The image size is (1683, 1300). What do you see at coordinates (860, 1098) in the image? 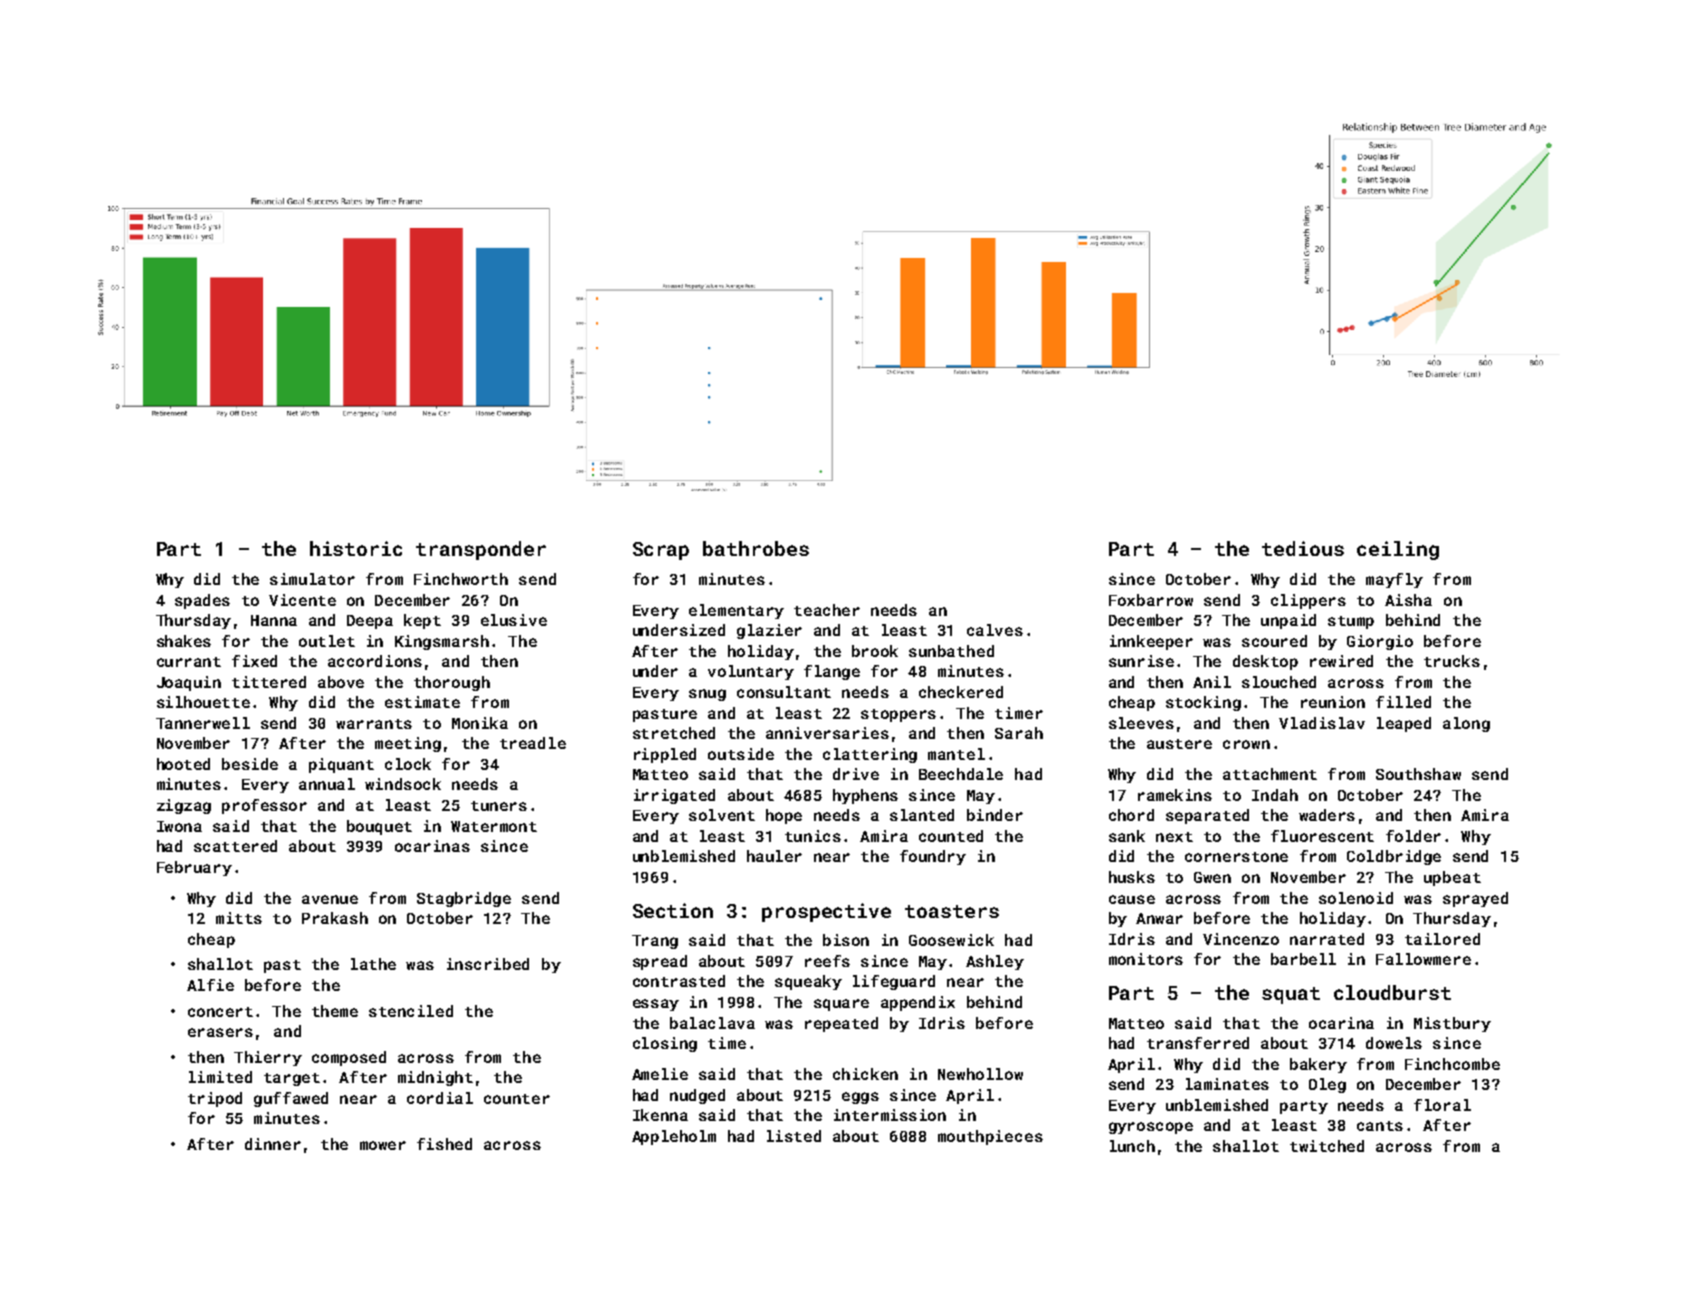
I see `eggs` at bounding box center [860, 1098].
